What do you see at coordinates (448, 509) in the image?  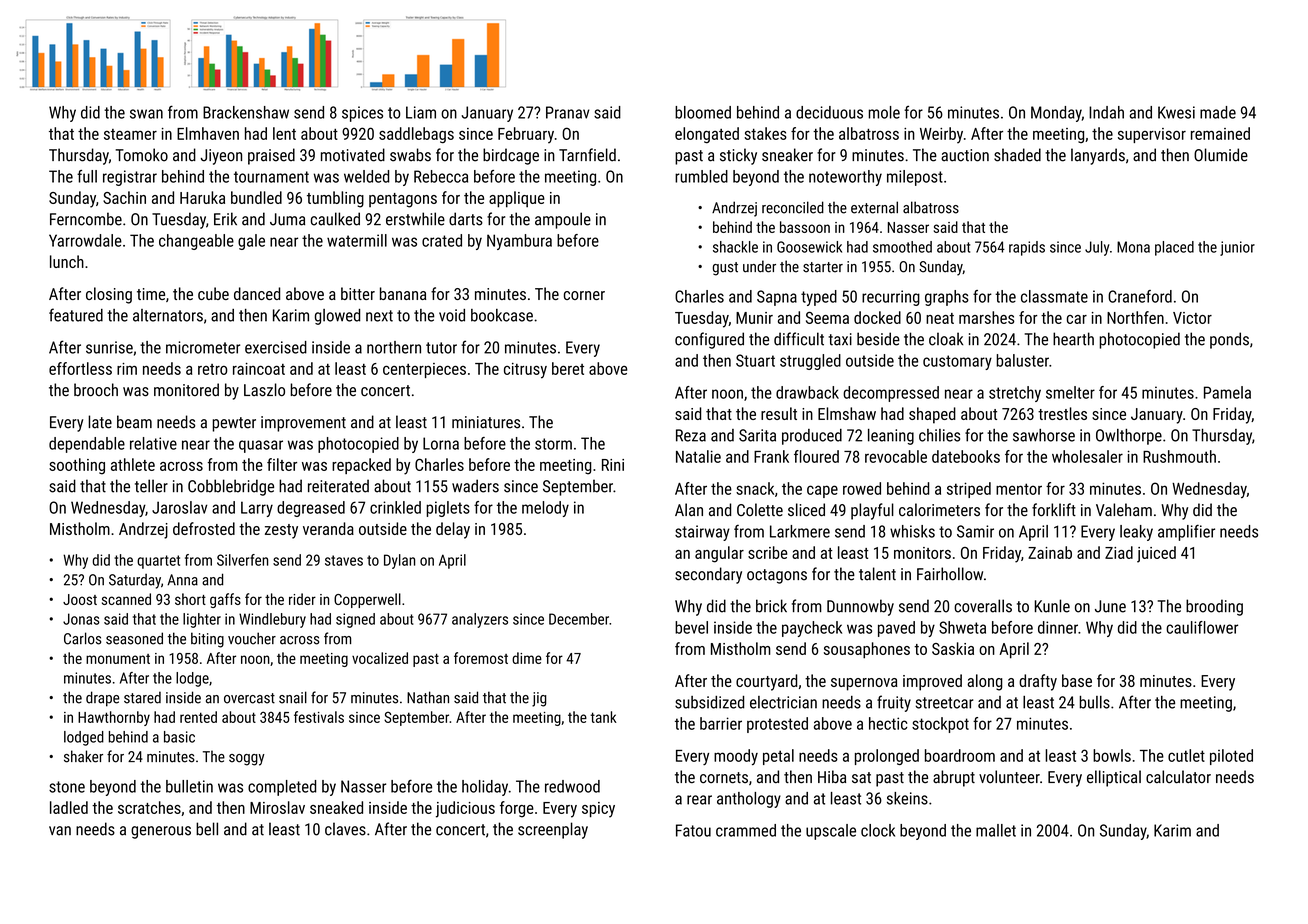 I see `piglets` at bounding box center [448, 509].
